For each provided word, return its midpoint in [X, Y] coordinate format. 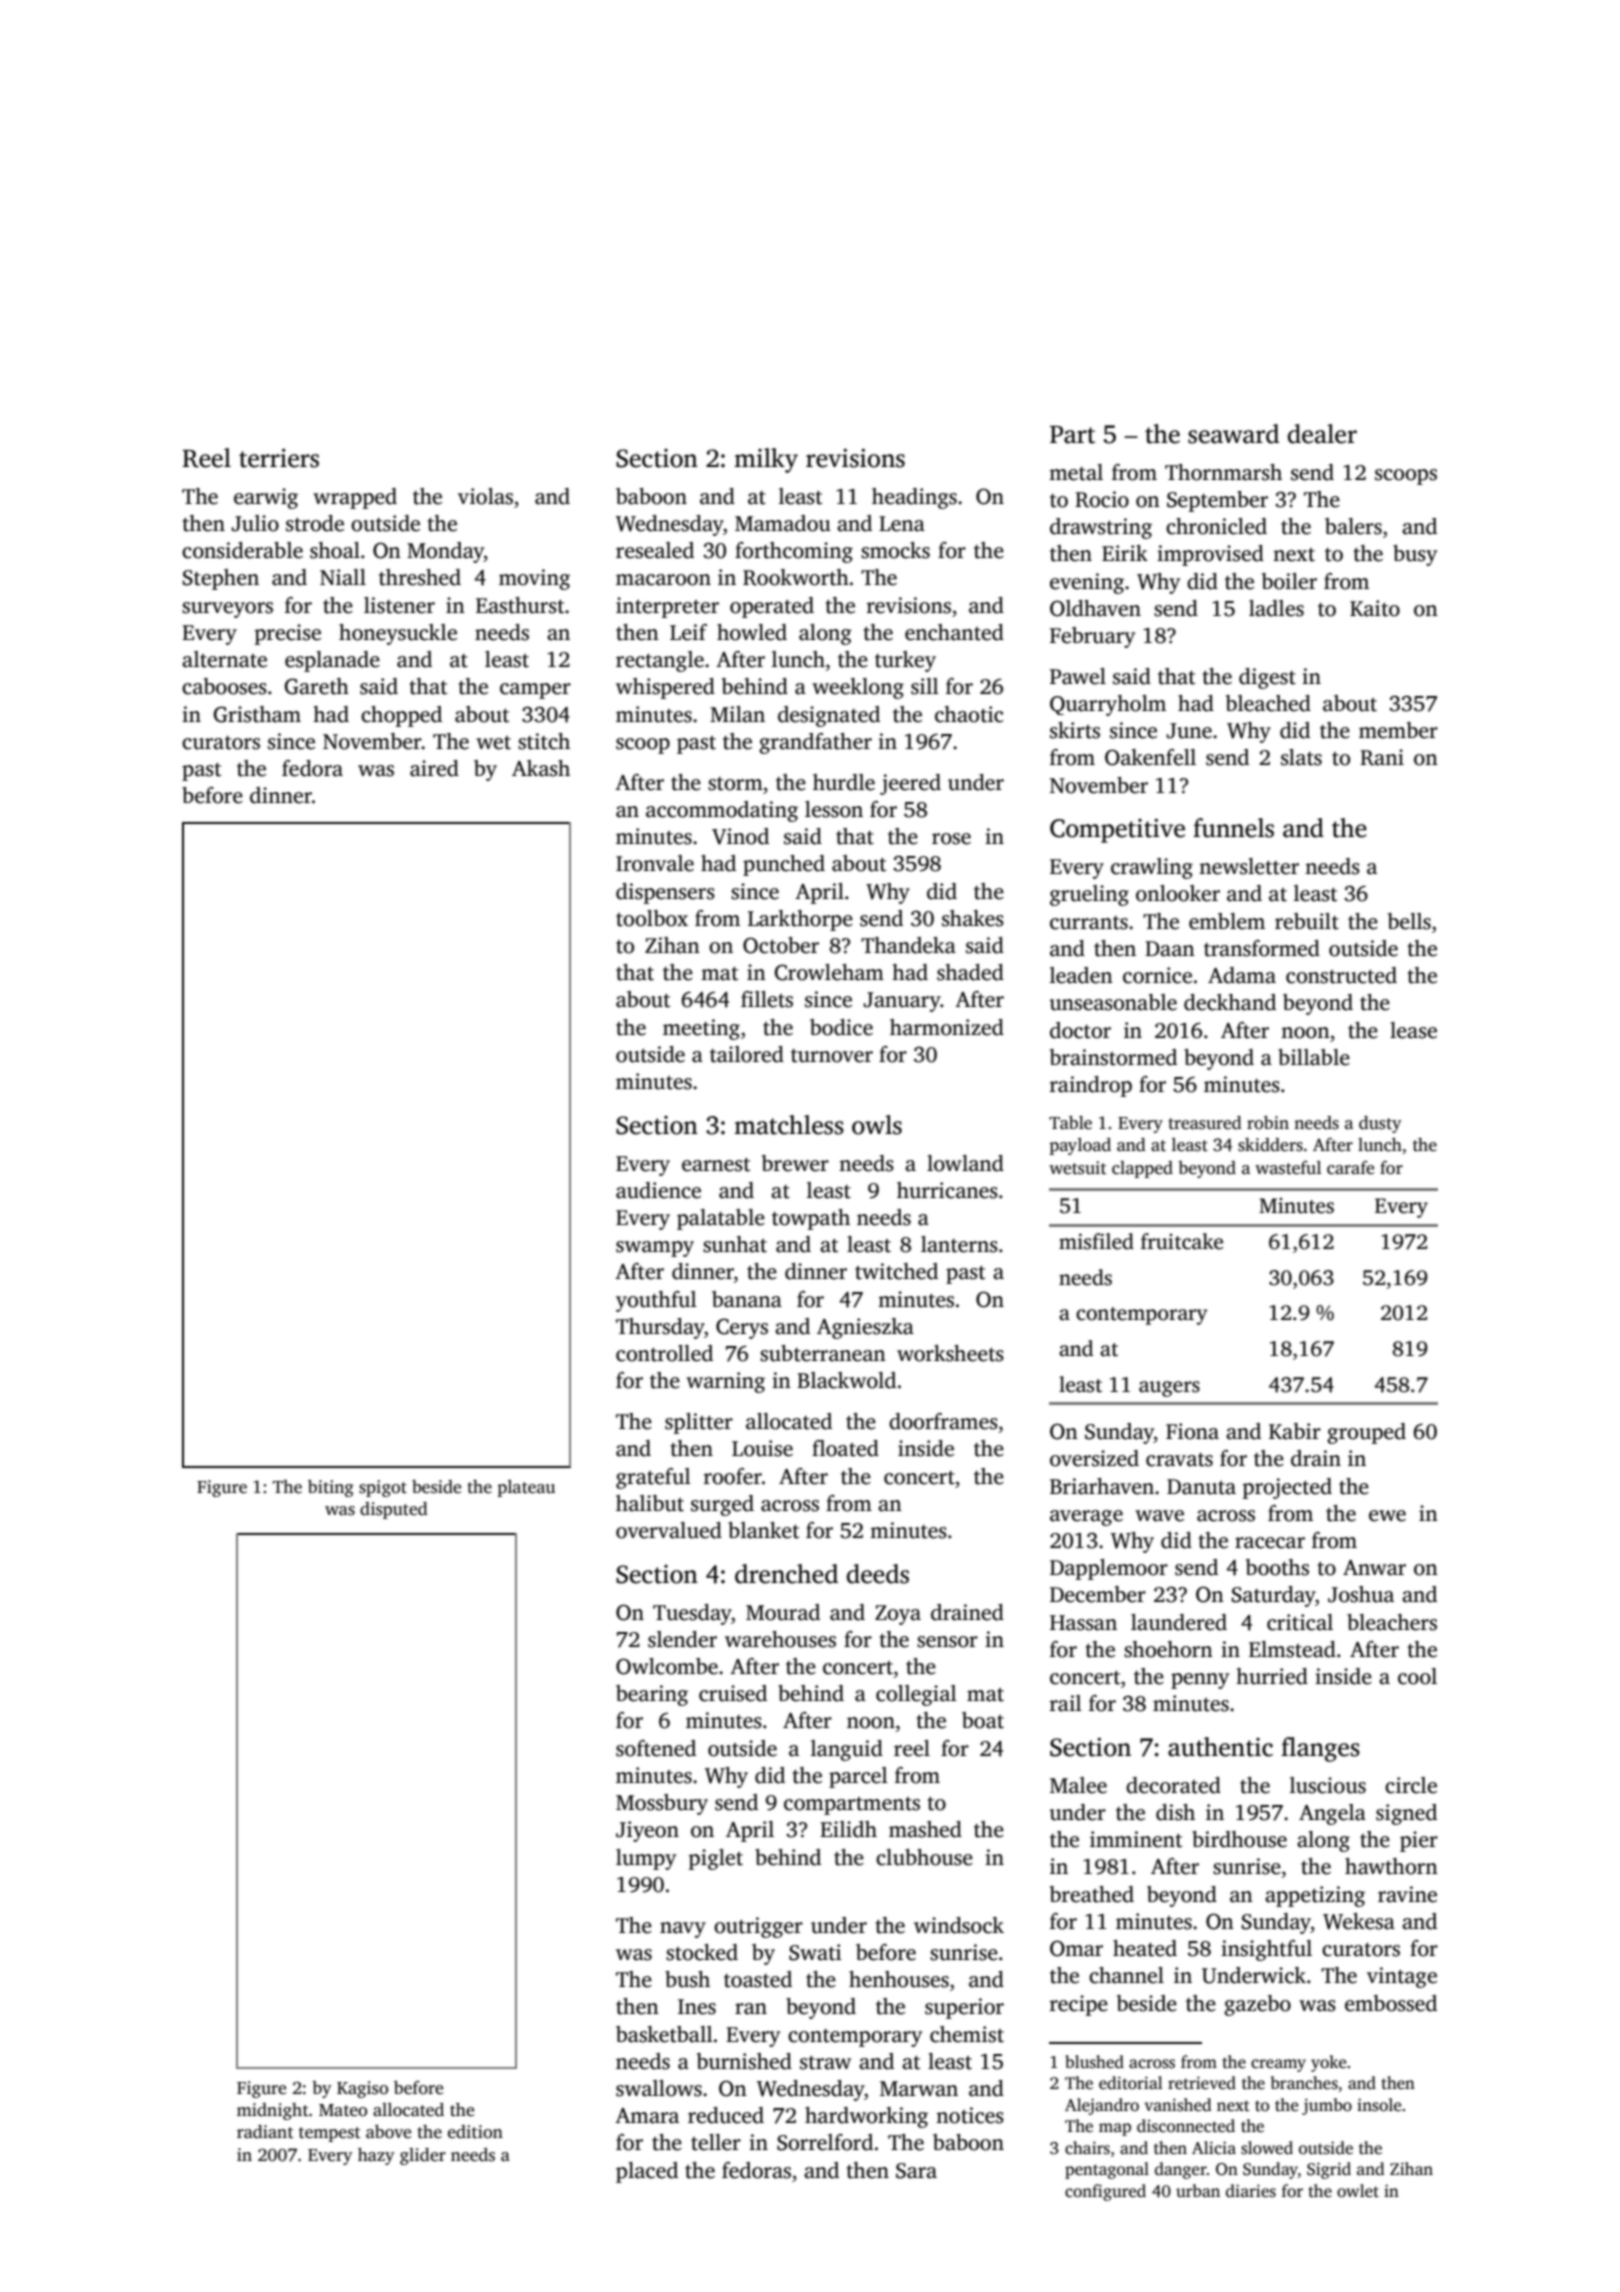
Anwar [1374, 1568]
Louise [762, 1448]
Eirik [1125, 553]
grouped [1366, 1433]
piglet [716, 1859]
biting [330, 1488]
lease [1413, 1030]
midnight [273, 2111]
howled [752, 632]
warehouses [780, 1639]
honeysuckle [398, 634]
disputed [394, 1510]
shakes [973, 918]
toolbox [652, 918]
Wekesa [1359, 1921]
